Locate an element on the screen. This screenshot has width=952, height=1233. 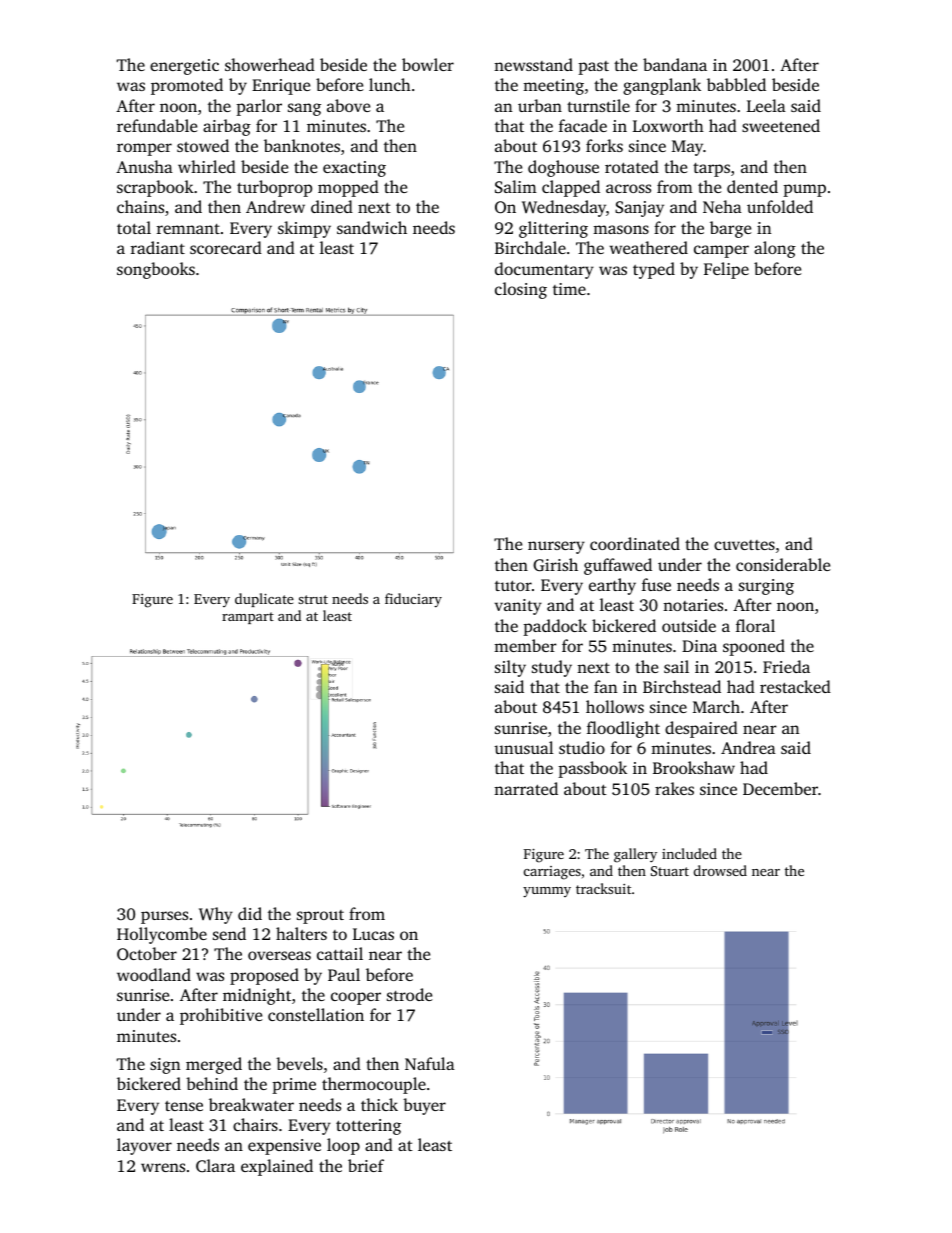
study is located at coordinates (552, 668).
